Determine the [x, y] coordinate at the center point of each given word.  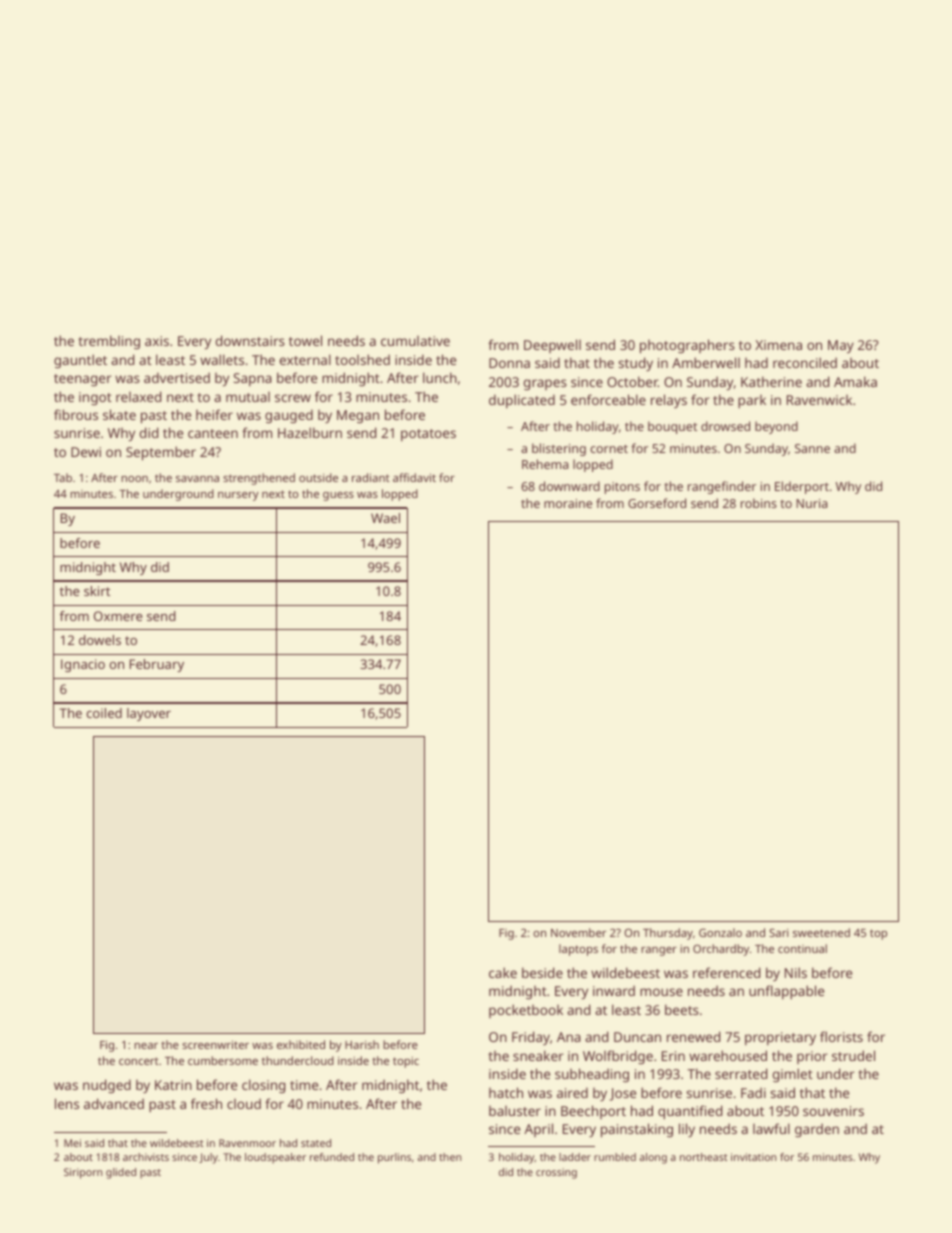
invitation [753, 1157]
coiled [104, 713]
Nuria [812, 503]
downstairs [250, 340]
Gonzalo [720, 932]
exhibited [301, 1044]
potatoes [428, 435]
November [578, 932]
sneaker [538, 1055]
